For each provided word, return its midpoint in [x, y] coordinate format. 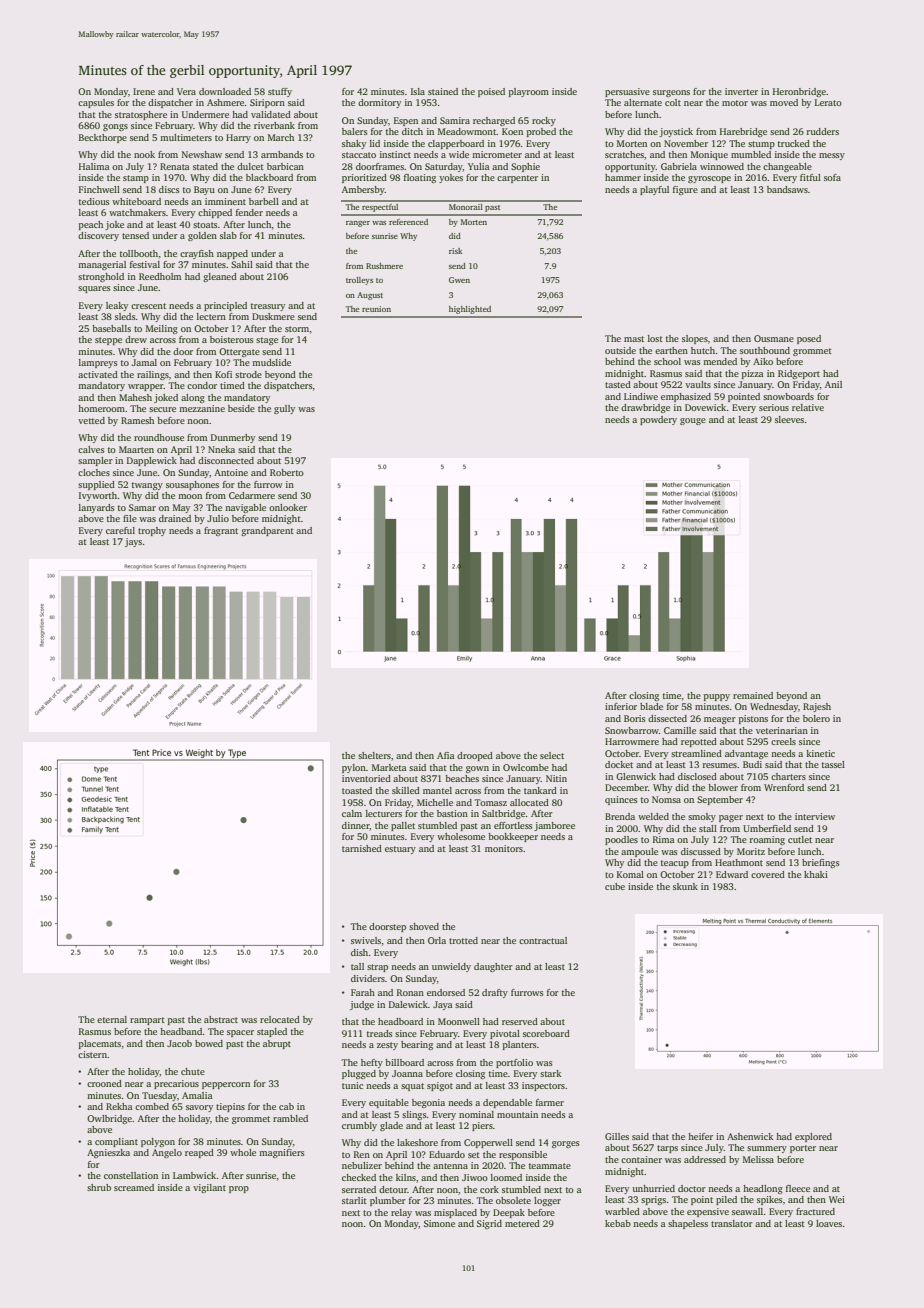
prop [239, 1189]
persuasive [627, 92]
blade [651, 706]
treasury [268, 307]
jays [133, 542]
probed [541, 132]
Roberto [287, 472]
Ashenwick [750, 1136]
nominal [476, 1114]
